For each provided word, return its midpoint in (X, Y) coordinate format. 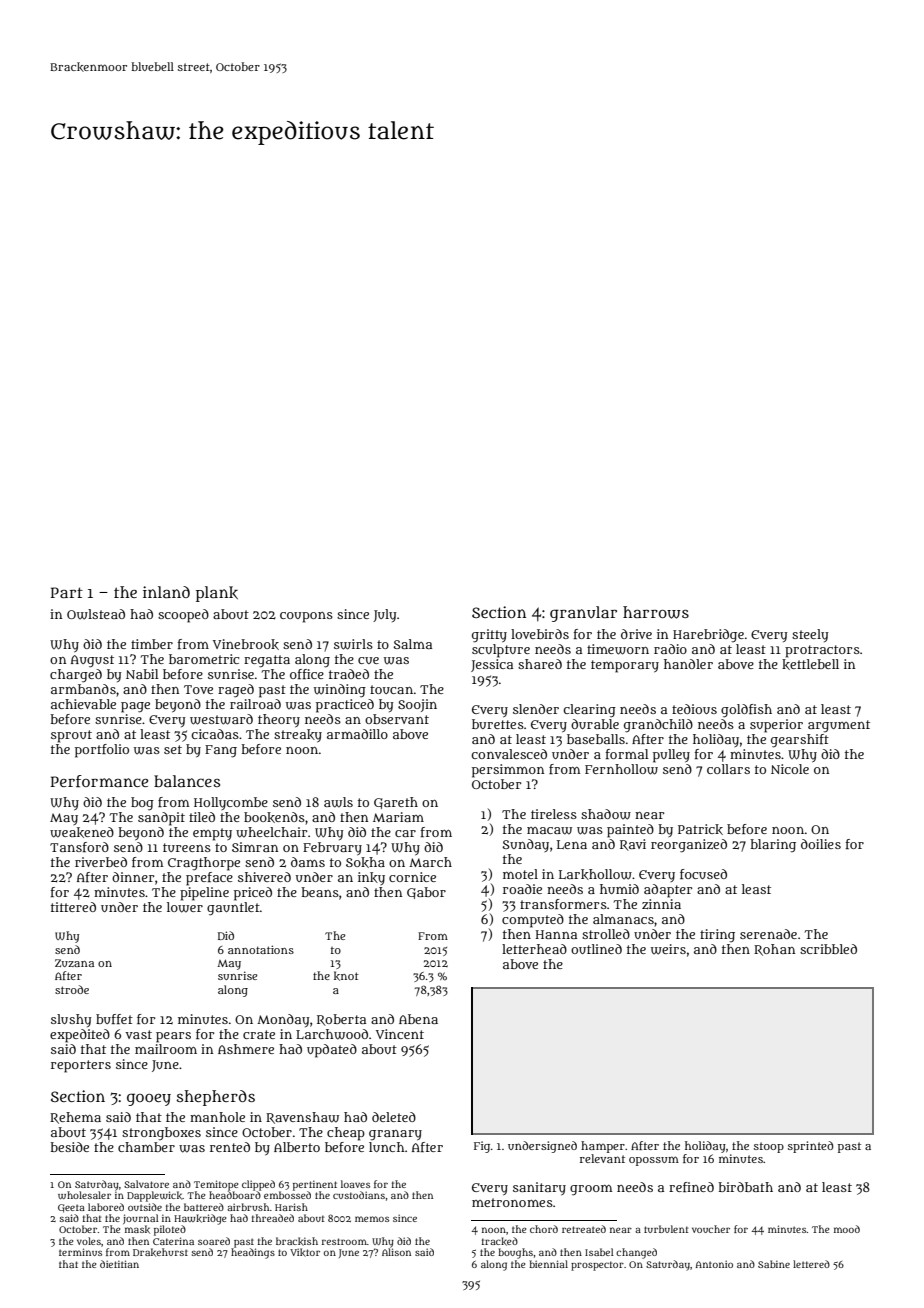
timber (152, 644)
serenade (768, 934)
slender (536, 709)
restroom (344, 1241)
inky (371, 878)
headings (253, 1253)
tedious (694, 709)
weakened (82, 832)
